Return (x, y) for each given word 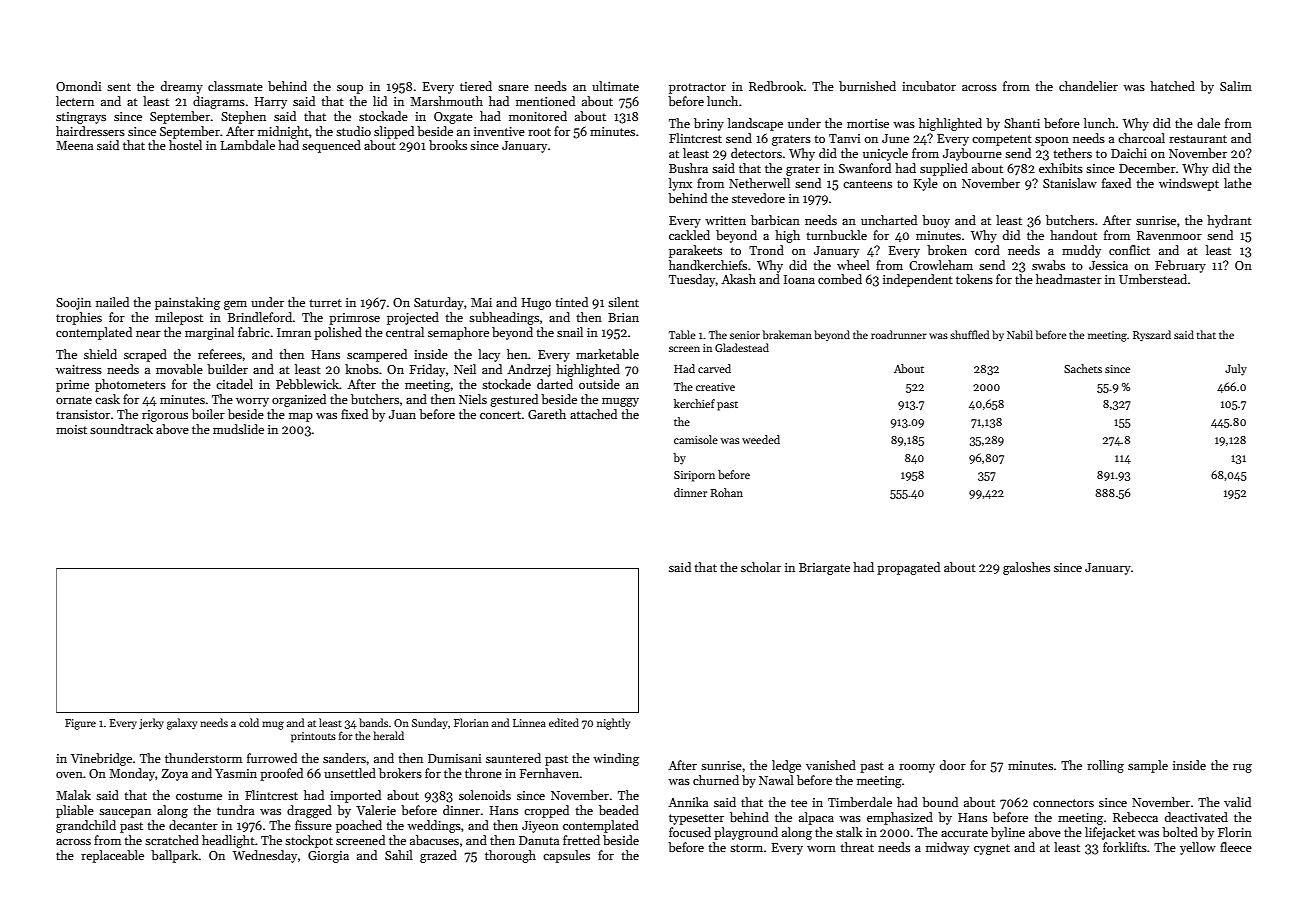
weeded (761, 439)
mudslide (238, 429)
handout (1073, 235)
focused (690, 832)
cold (249, 722)
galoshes (1026, 568)
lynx (680, 184)
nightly (613, 724)
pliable (75, 811)
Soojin (73, 304)
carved (714, 368)
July (1236, 370)
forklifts (1125, 847)
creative (715, 387)
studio (353, 131)
